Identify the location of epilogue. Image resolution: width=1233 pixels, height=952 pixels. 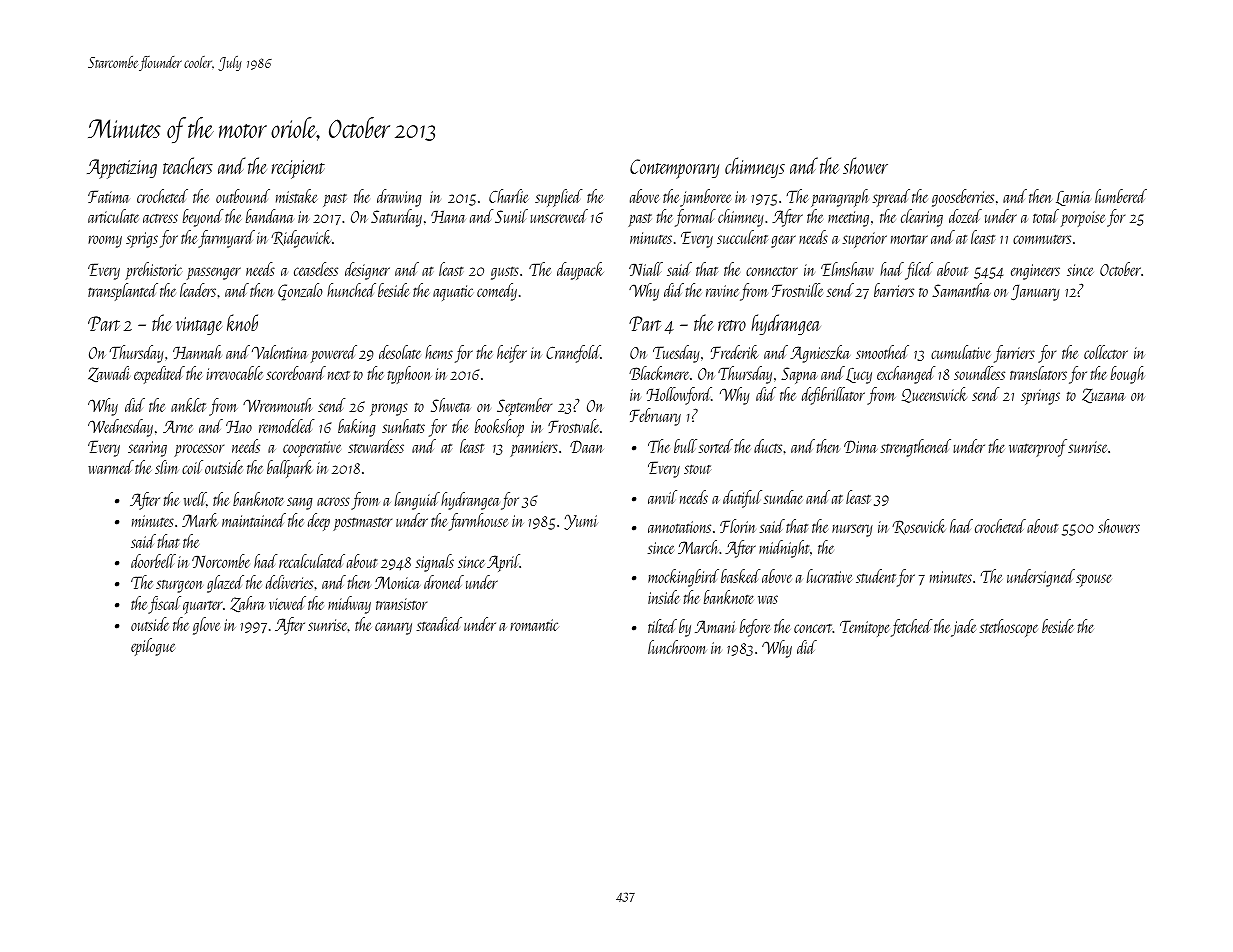
(153, 647).
